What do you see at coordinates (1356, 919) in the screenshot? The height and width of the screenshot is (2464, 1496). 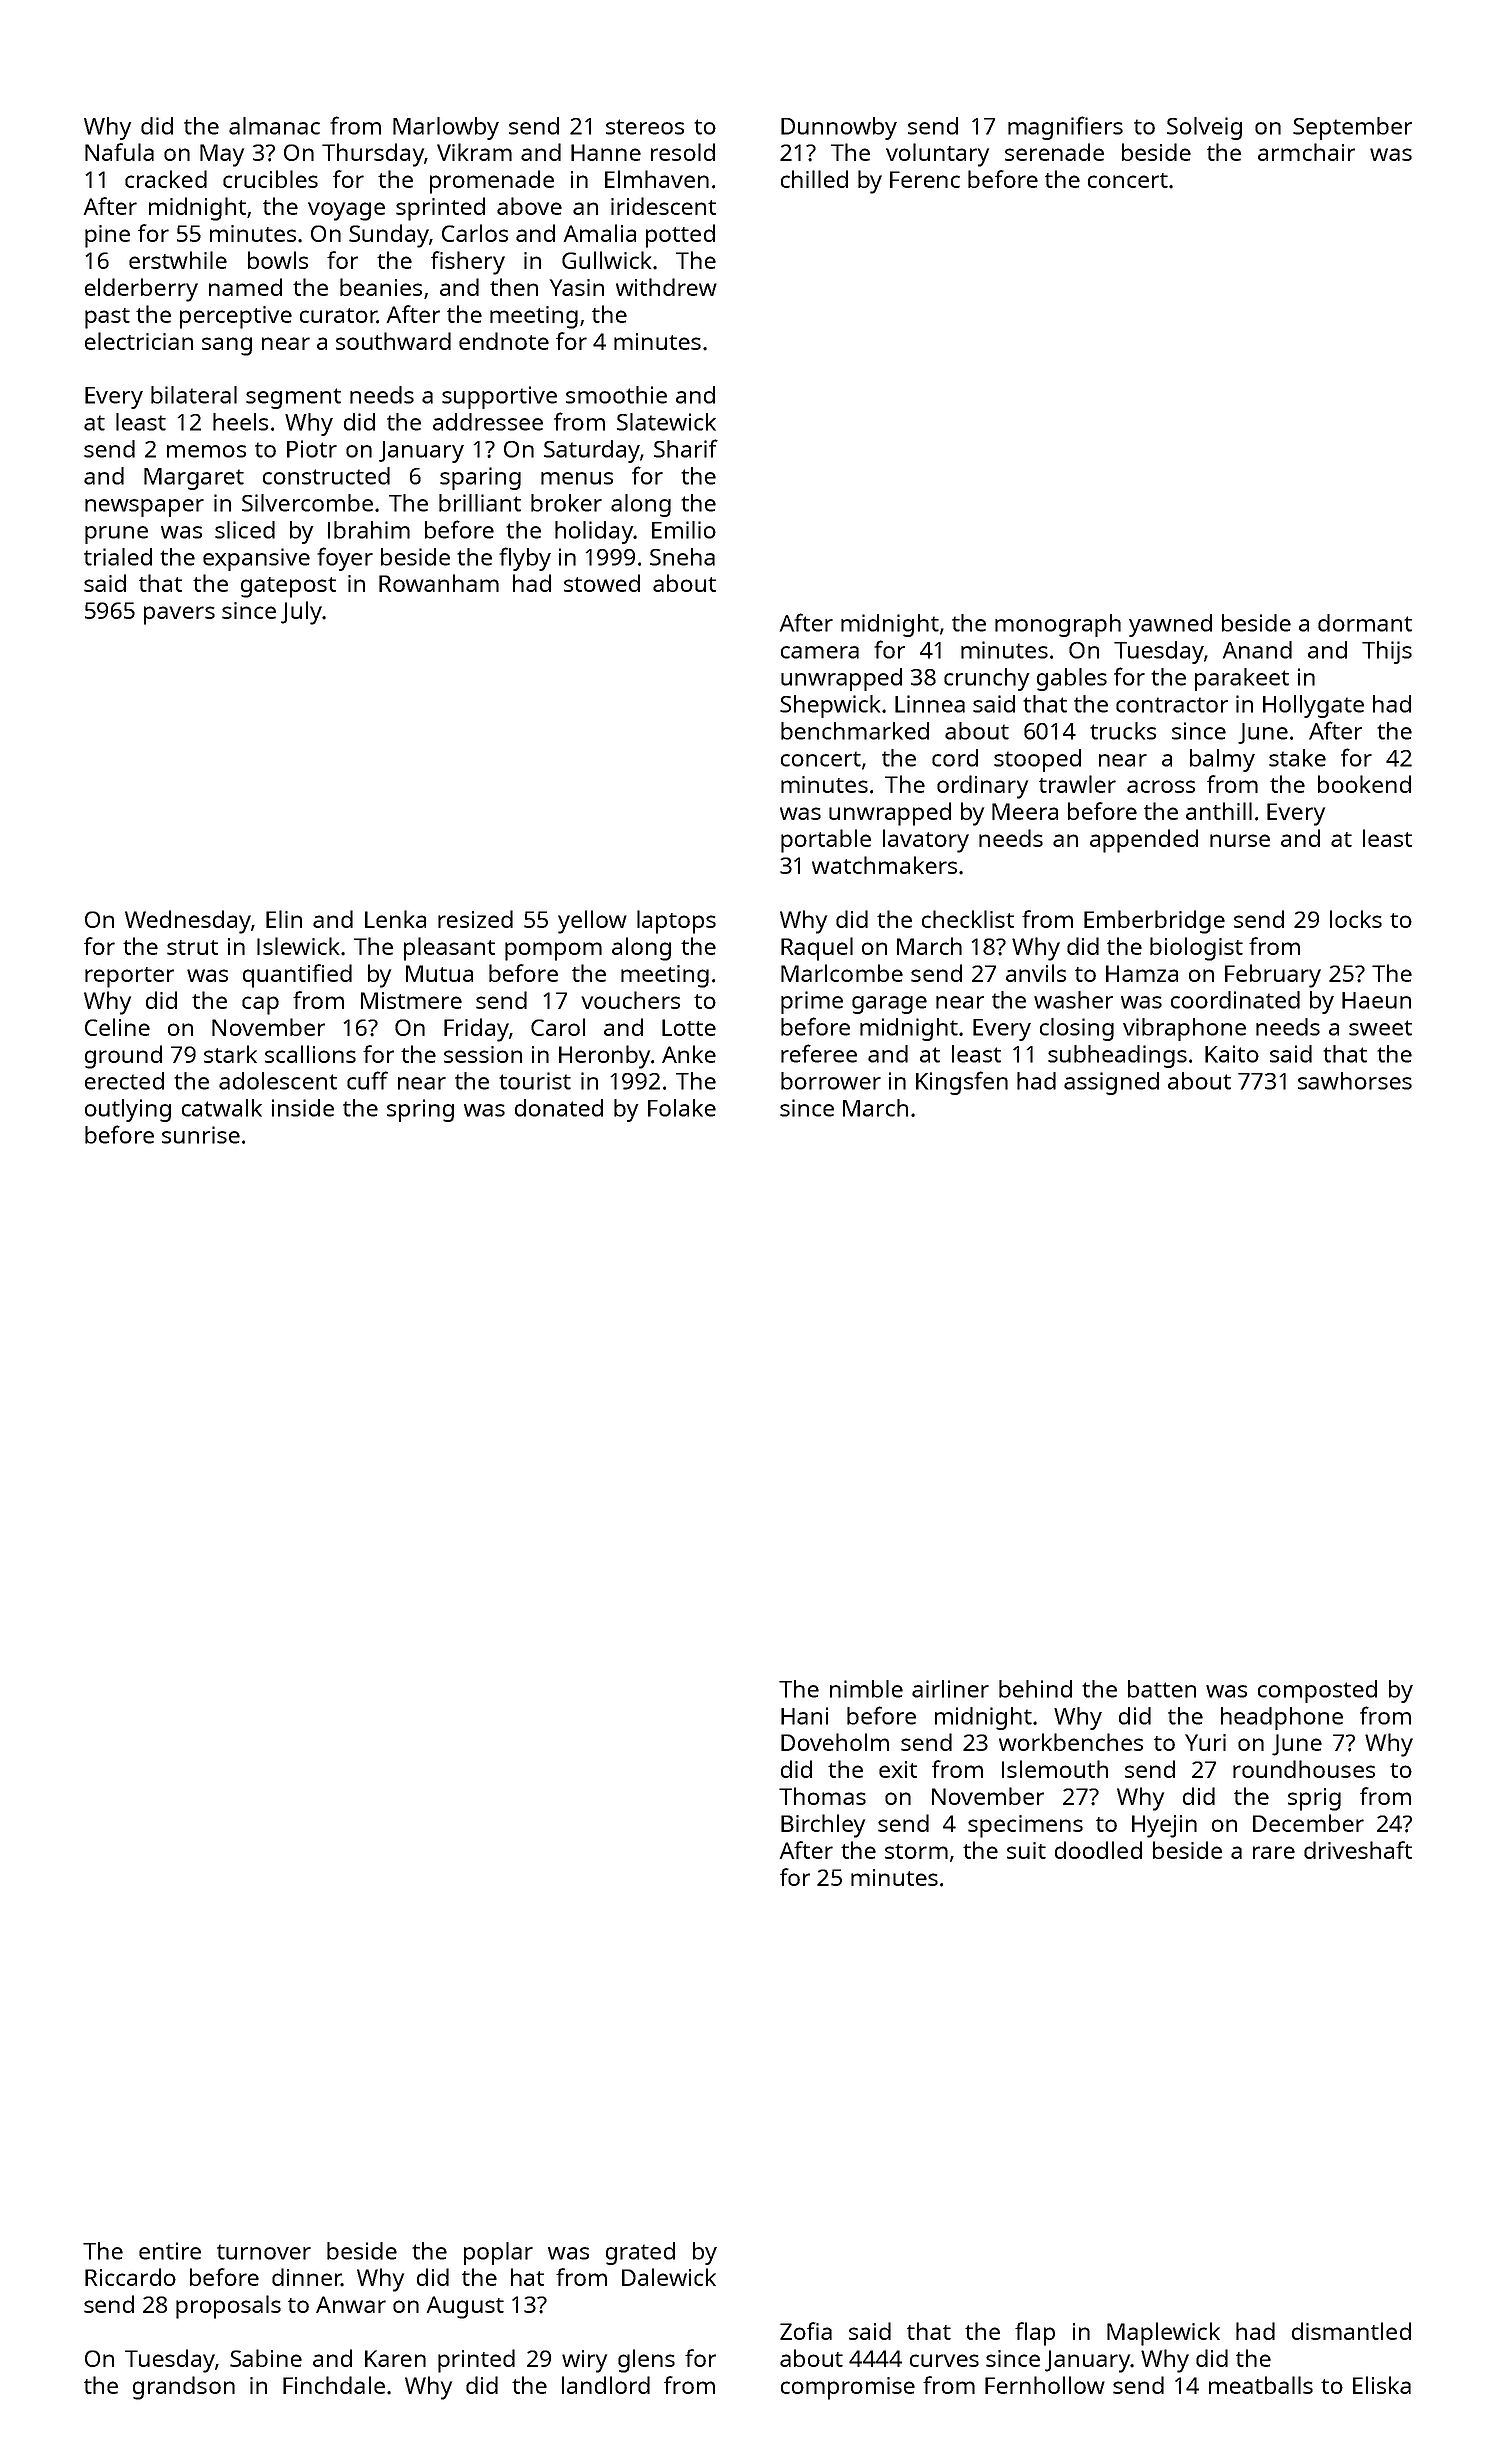 I see `locks` at bounding box center [1356, 919].
